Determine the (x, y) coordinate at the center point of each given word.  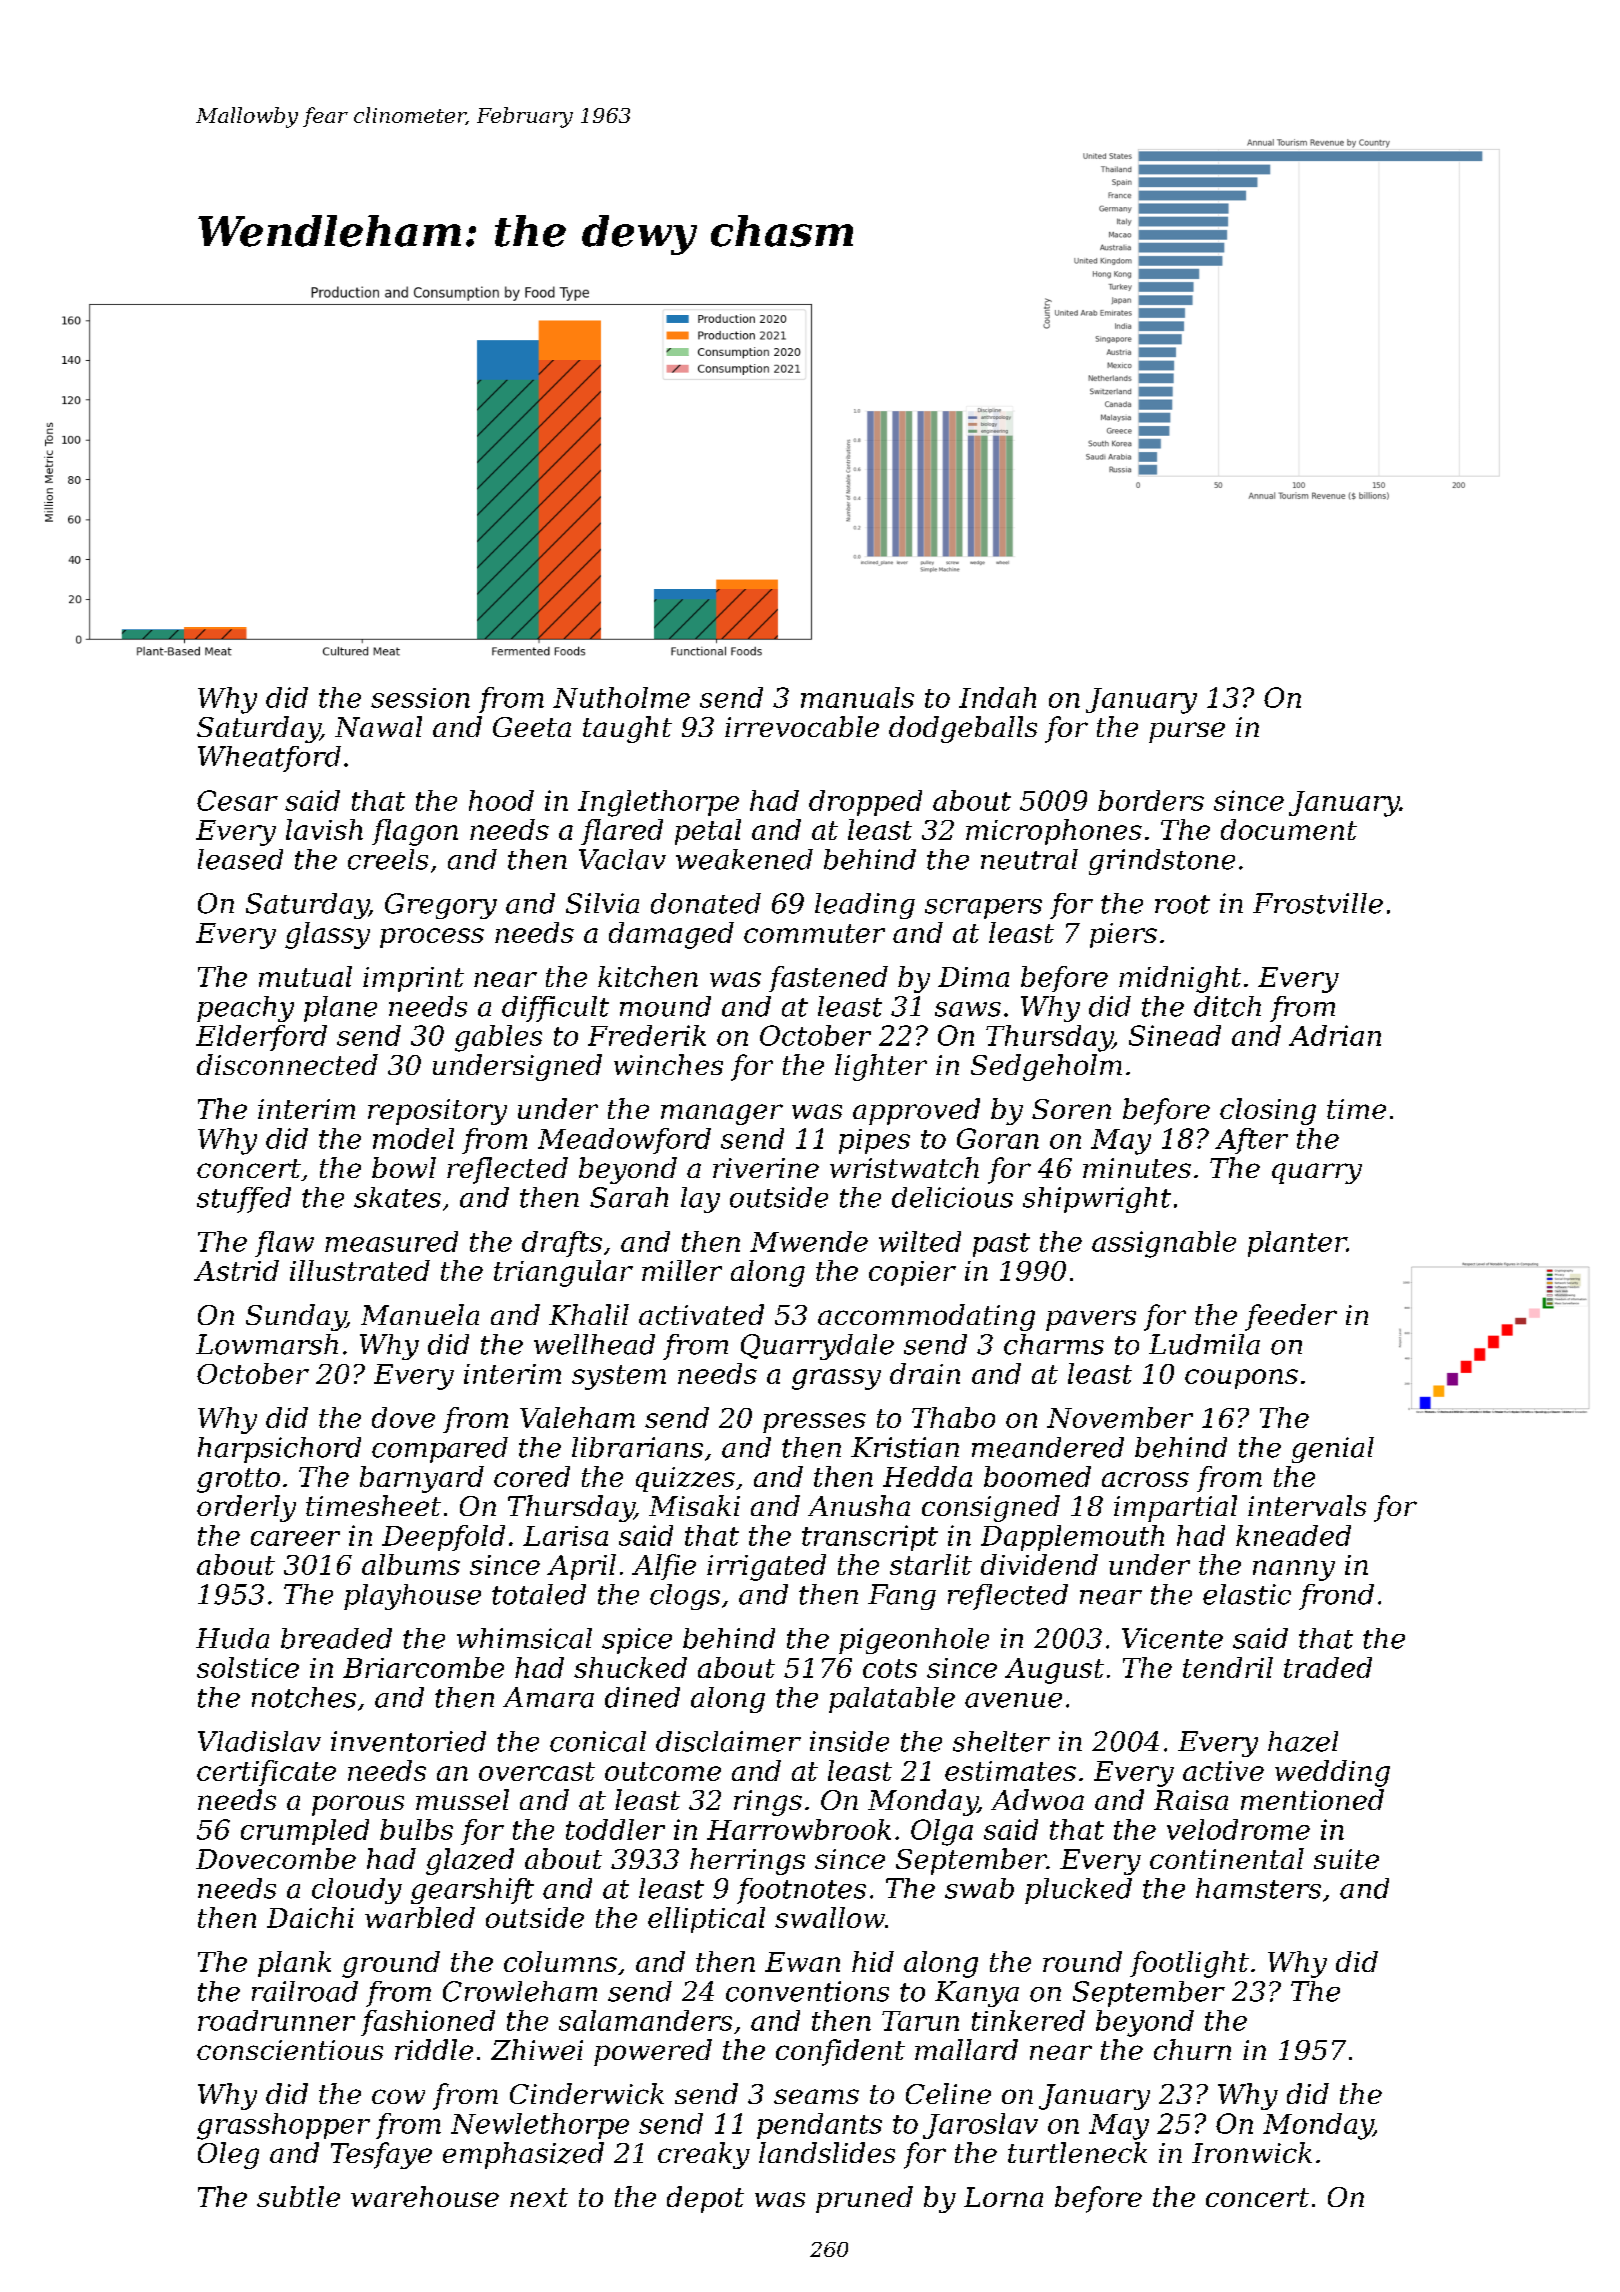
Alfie (664, 1567)
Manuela (420, 1314)
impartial (1175, 1508)
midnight (1180, 979)
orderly (246, 1508)
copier (912, 1273)
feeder (1291, 1317)
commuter (814, 933)
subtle (298, 2196)
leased (240, 859)
